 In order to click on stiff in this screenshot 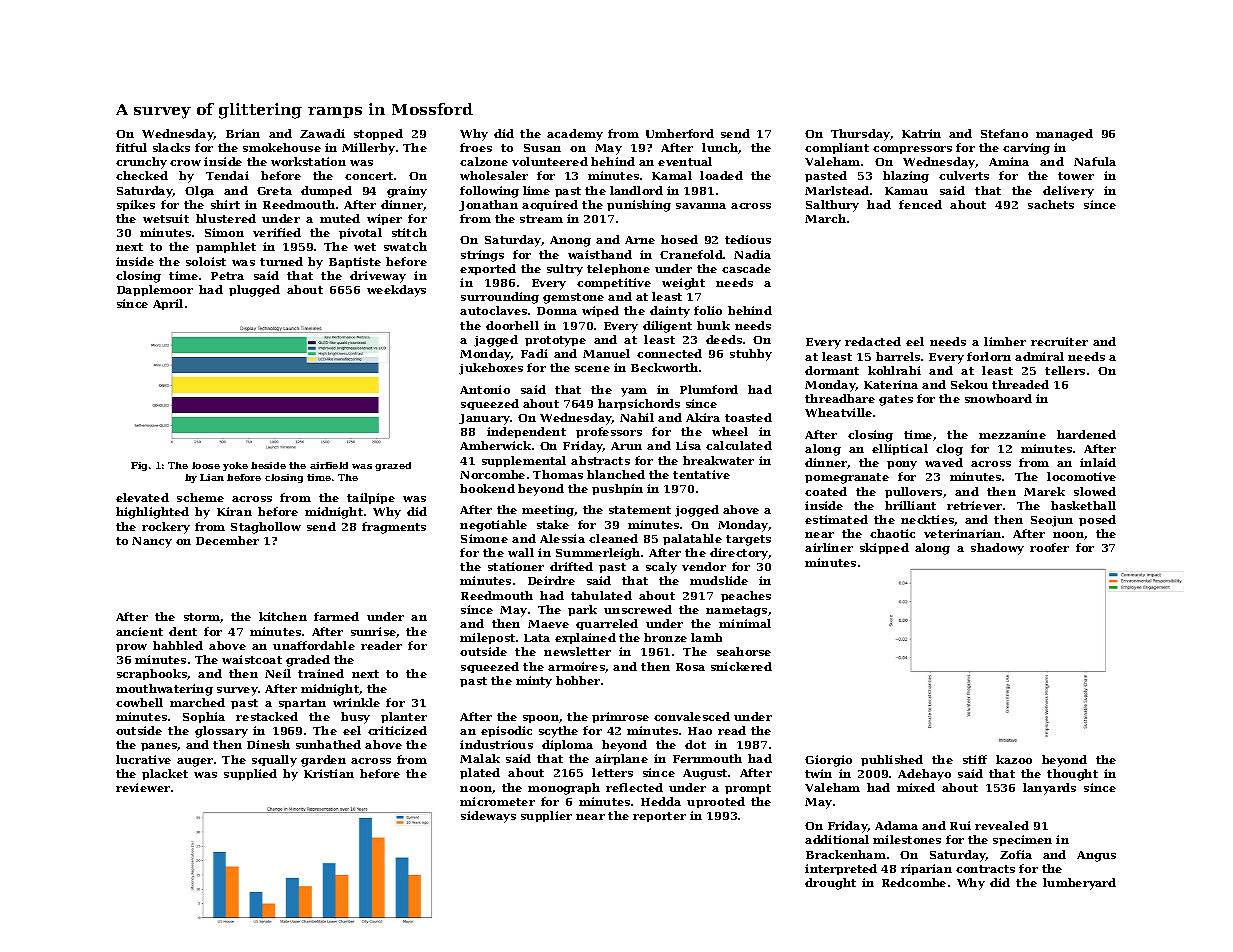, I will do `click(975, 759)`.
